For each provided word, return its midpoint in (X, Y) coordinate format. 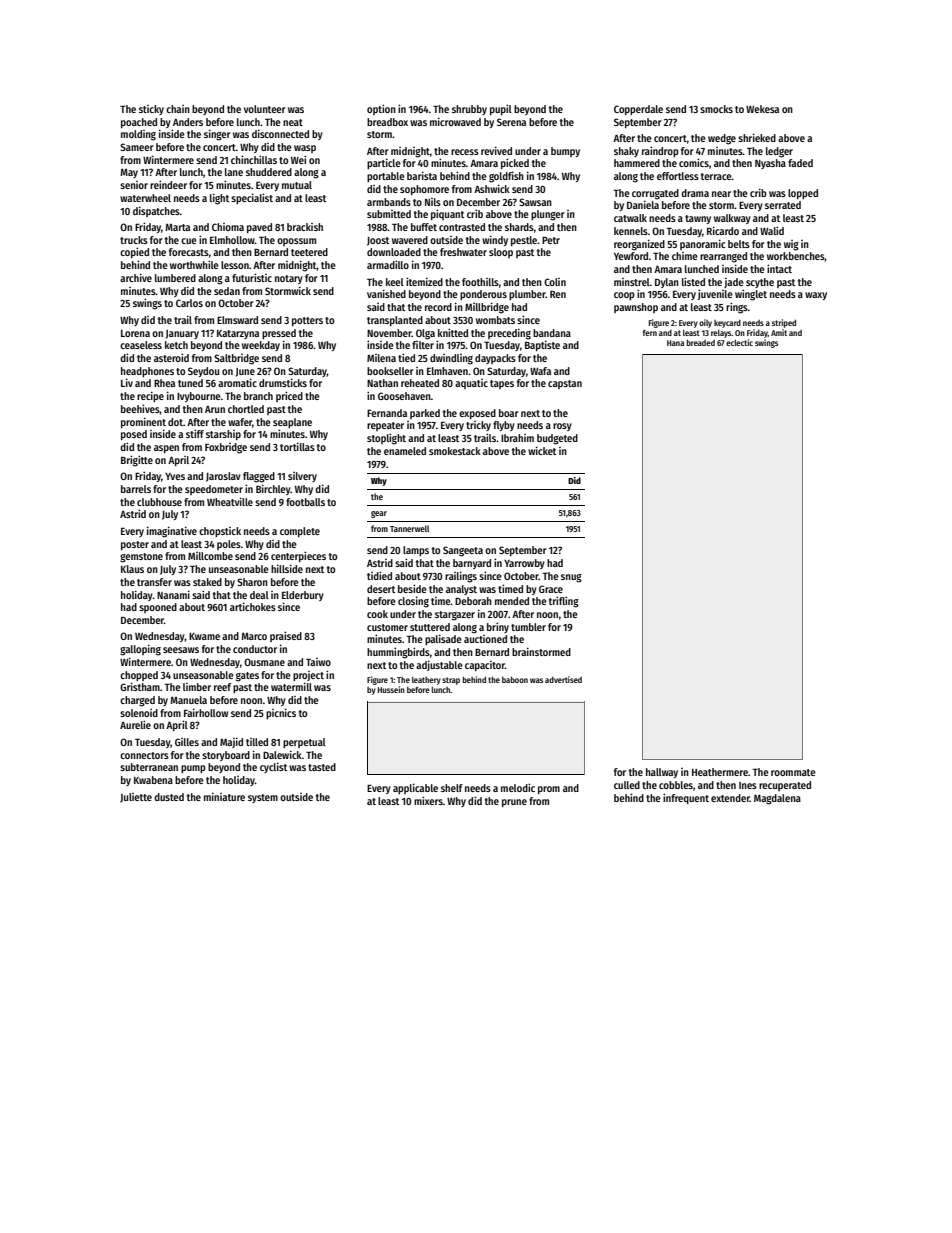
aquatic (471, 384)
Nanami (173, 594)
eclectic (739, 342)
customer (387, 627)
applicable (415, 788)
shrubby (469, 110)
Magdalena (777, 799)
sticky (151, 110)
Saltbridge (236, 359)
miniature (224, 796)
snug (571, 578)
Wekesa (762, 109)
